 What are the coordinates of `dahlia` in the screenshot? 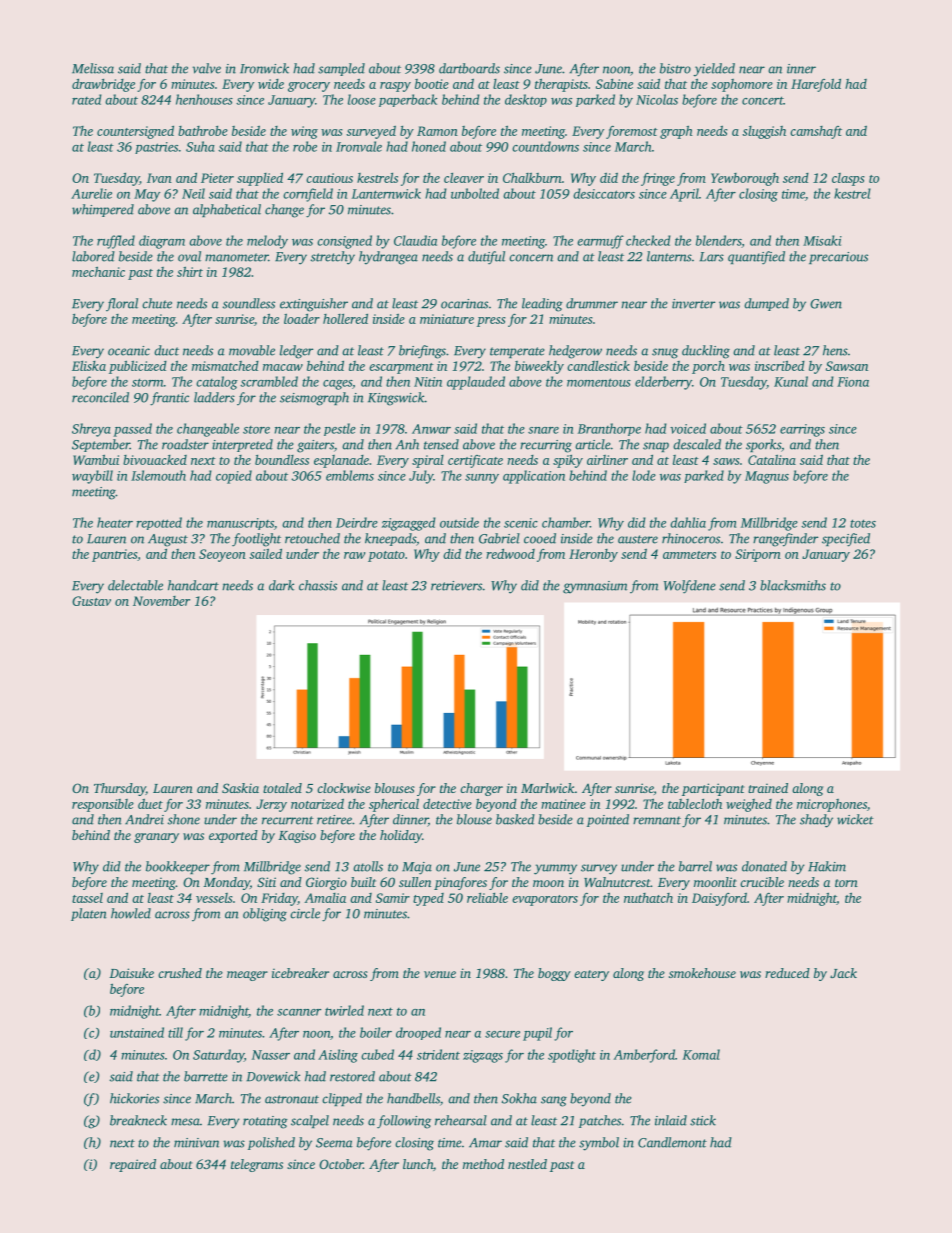 It's located at (688, 522).
